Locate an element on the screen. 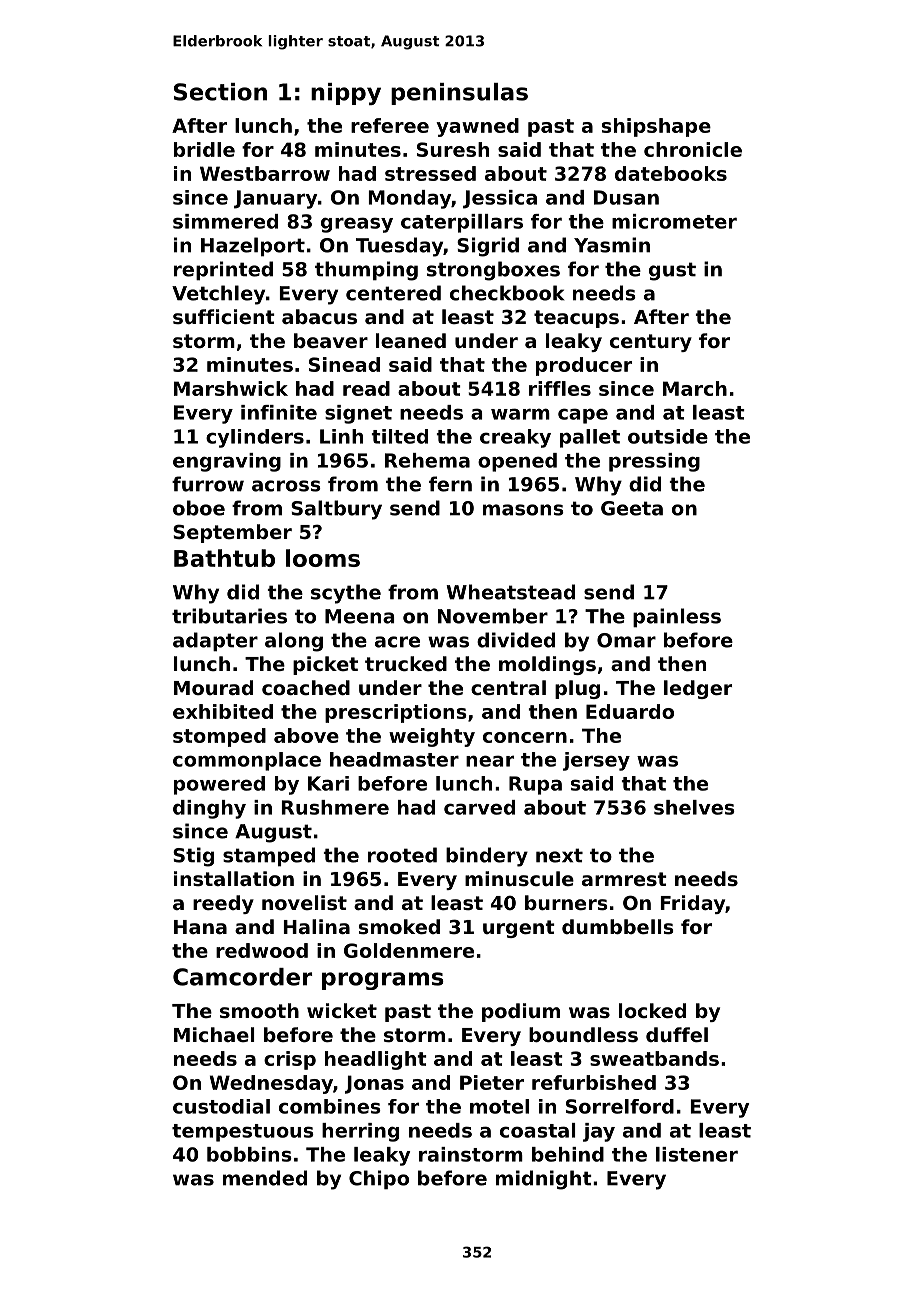 The height and width of the screenshot is (1311, 924). dinghy is located at coordinates (209, 809).
